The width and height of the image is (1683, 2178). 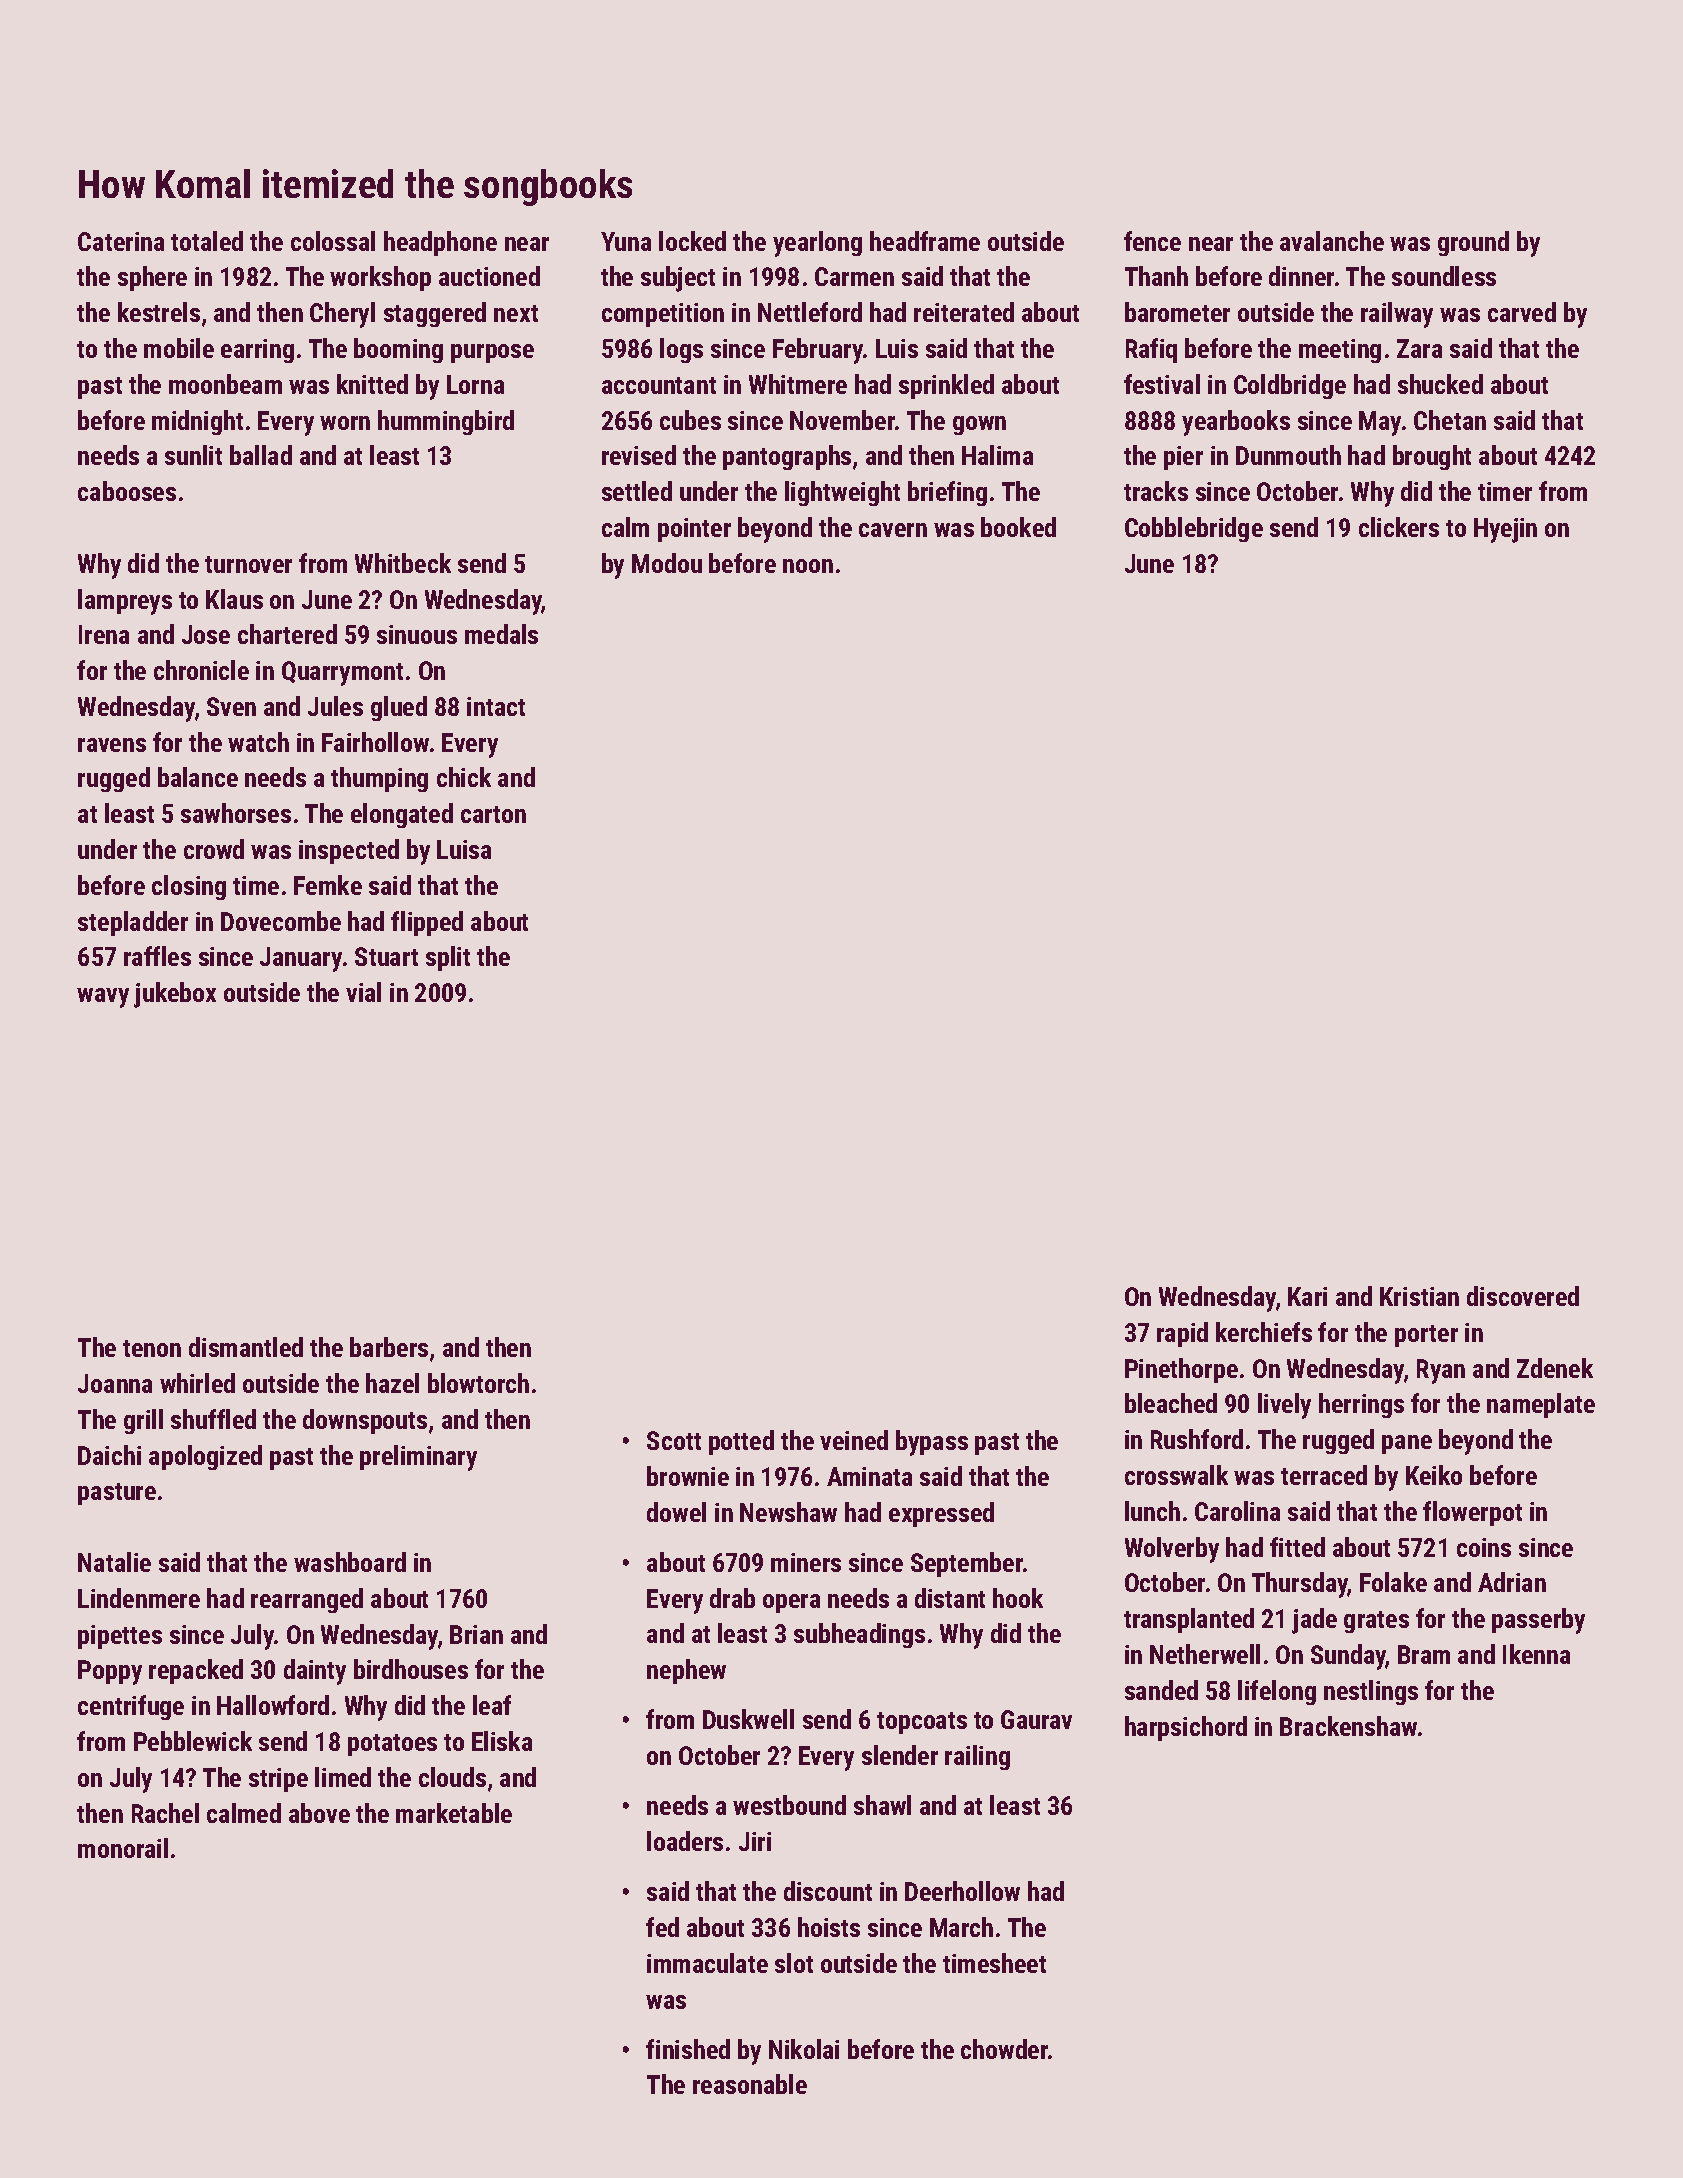 I want to click on Kristian, so click(x=1419, y=1296).
